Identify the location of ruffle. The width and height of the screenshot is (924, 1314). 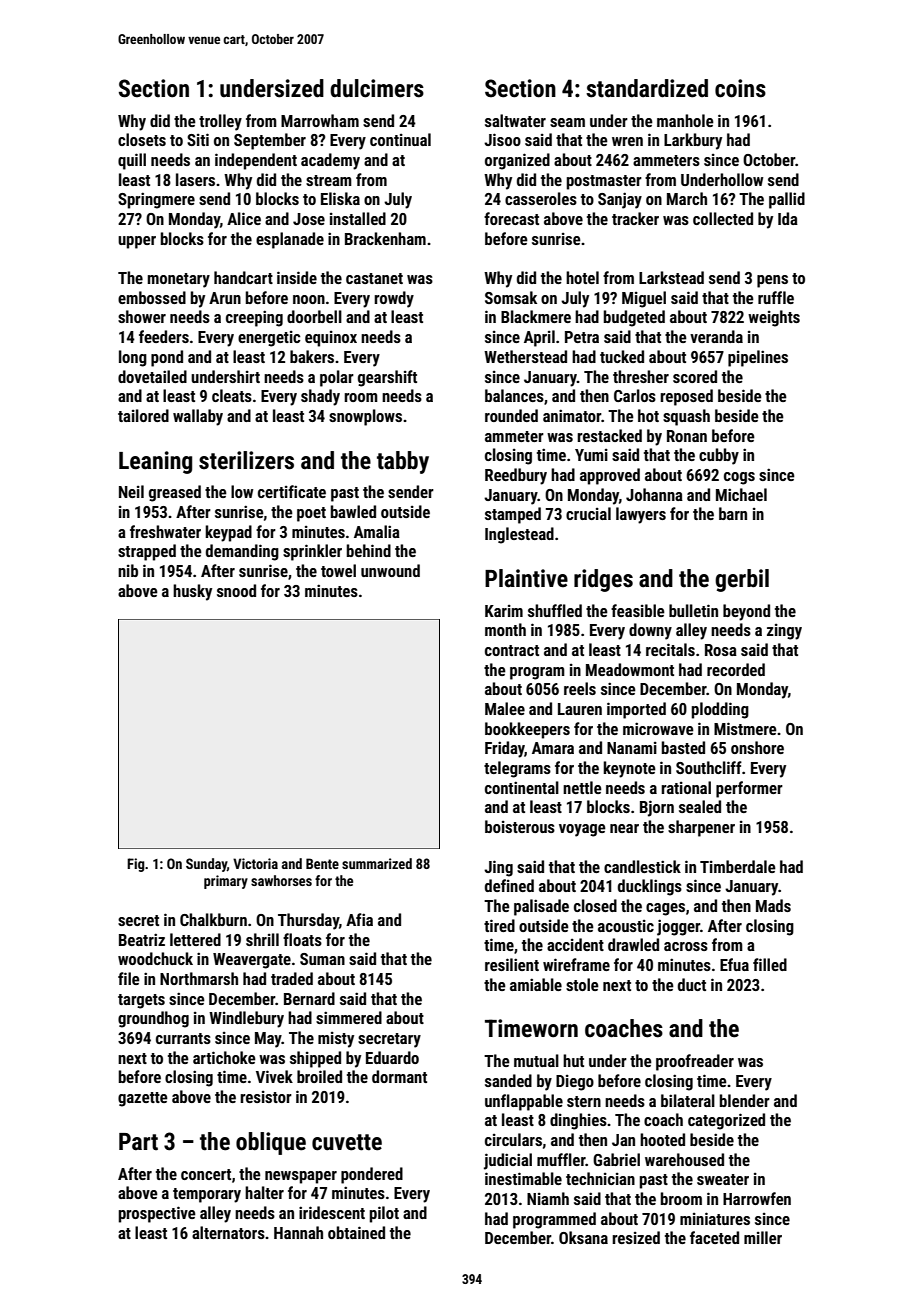
(776, 297).
